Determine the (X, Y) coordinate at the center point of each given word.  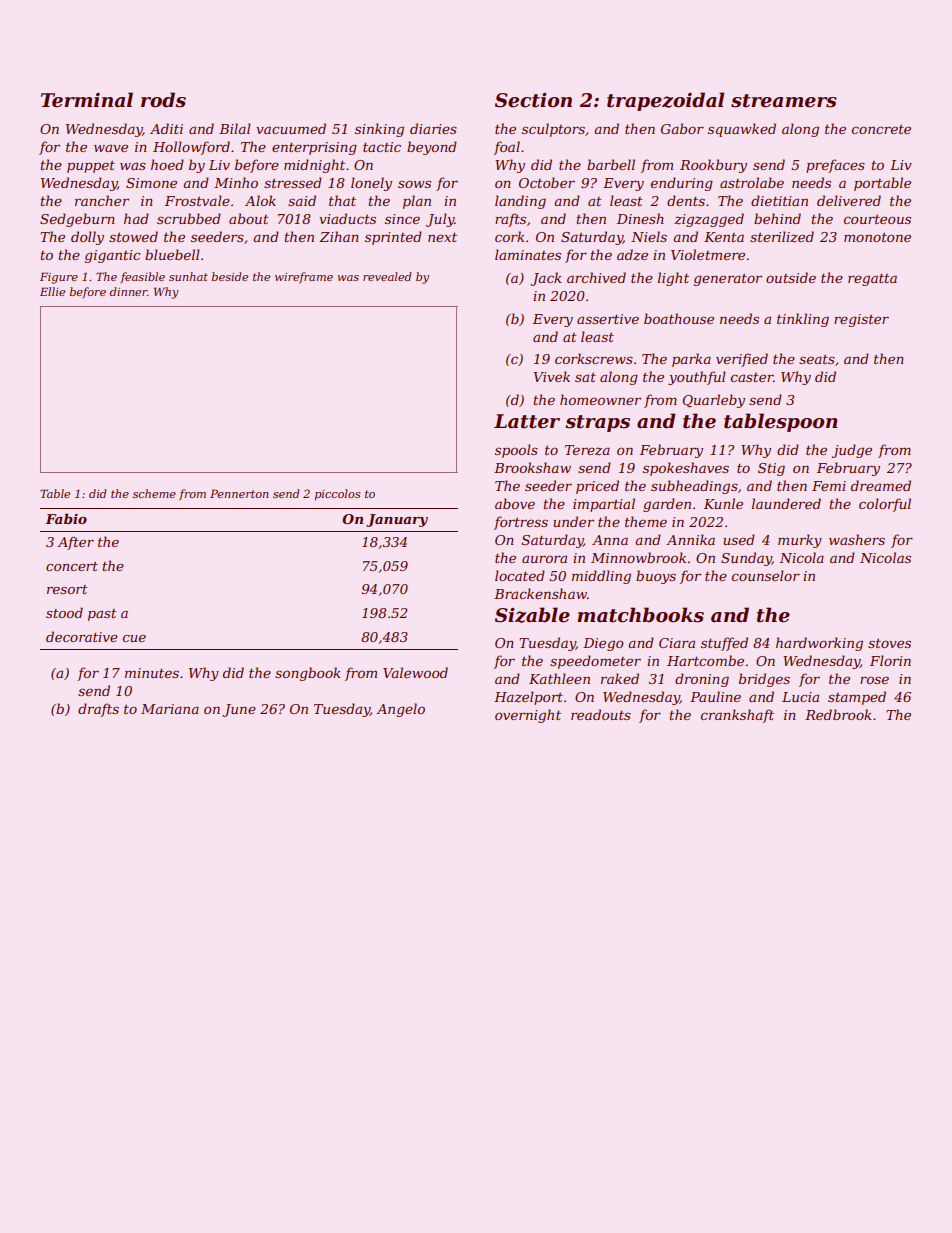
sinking (379, 130)
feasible (143, 277)
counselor (766, 575)
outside (791, 277)
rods (163, 100)
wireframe (304, 278)
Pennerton (239, 493)
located (520, 575)
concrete (881, 129)
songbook (308, 674)
